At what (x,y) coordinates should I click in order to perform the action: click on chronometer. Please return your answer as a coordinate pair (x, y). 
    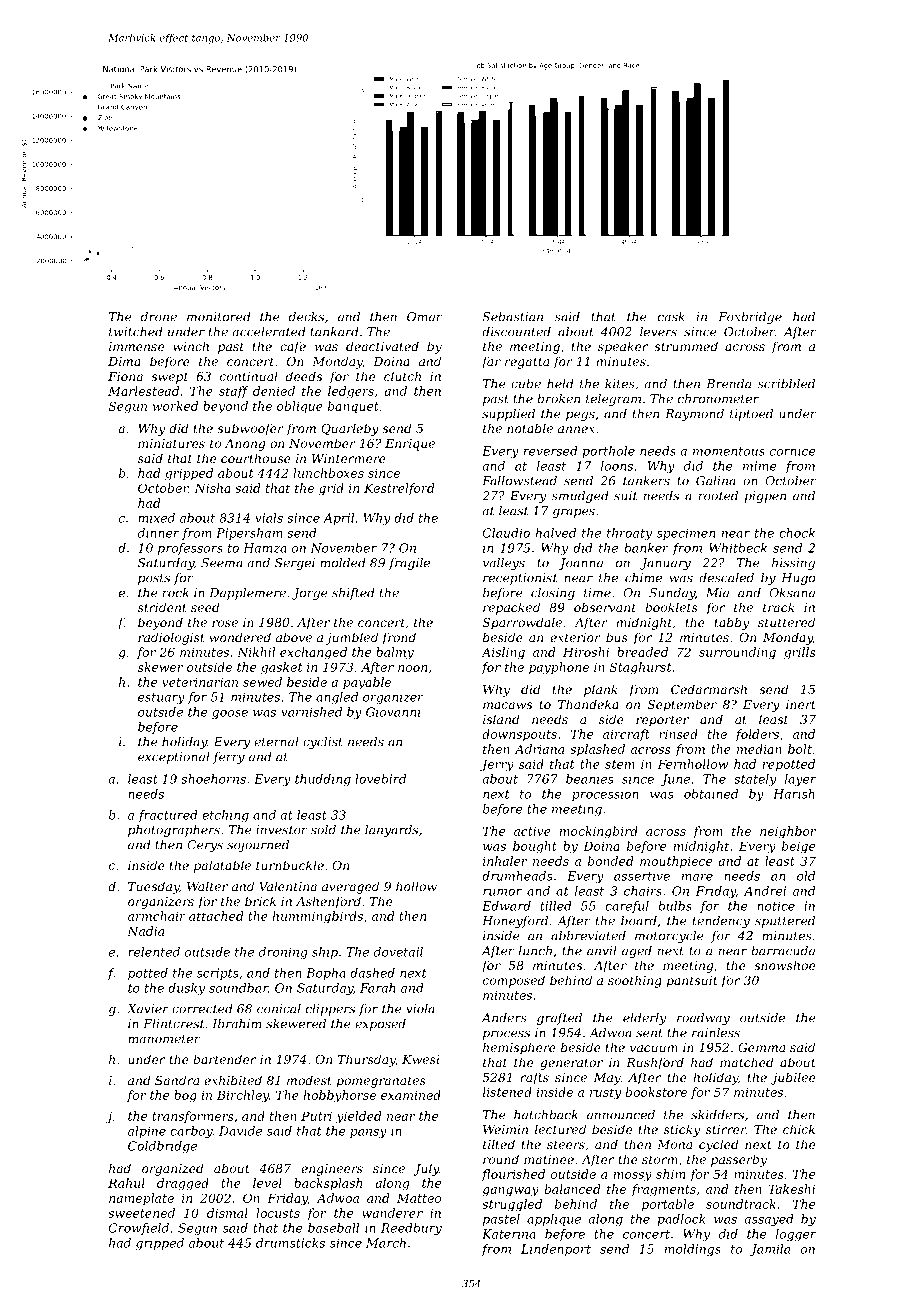
    Looking at the image, I should click on (718, 399).
